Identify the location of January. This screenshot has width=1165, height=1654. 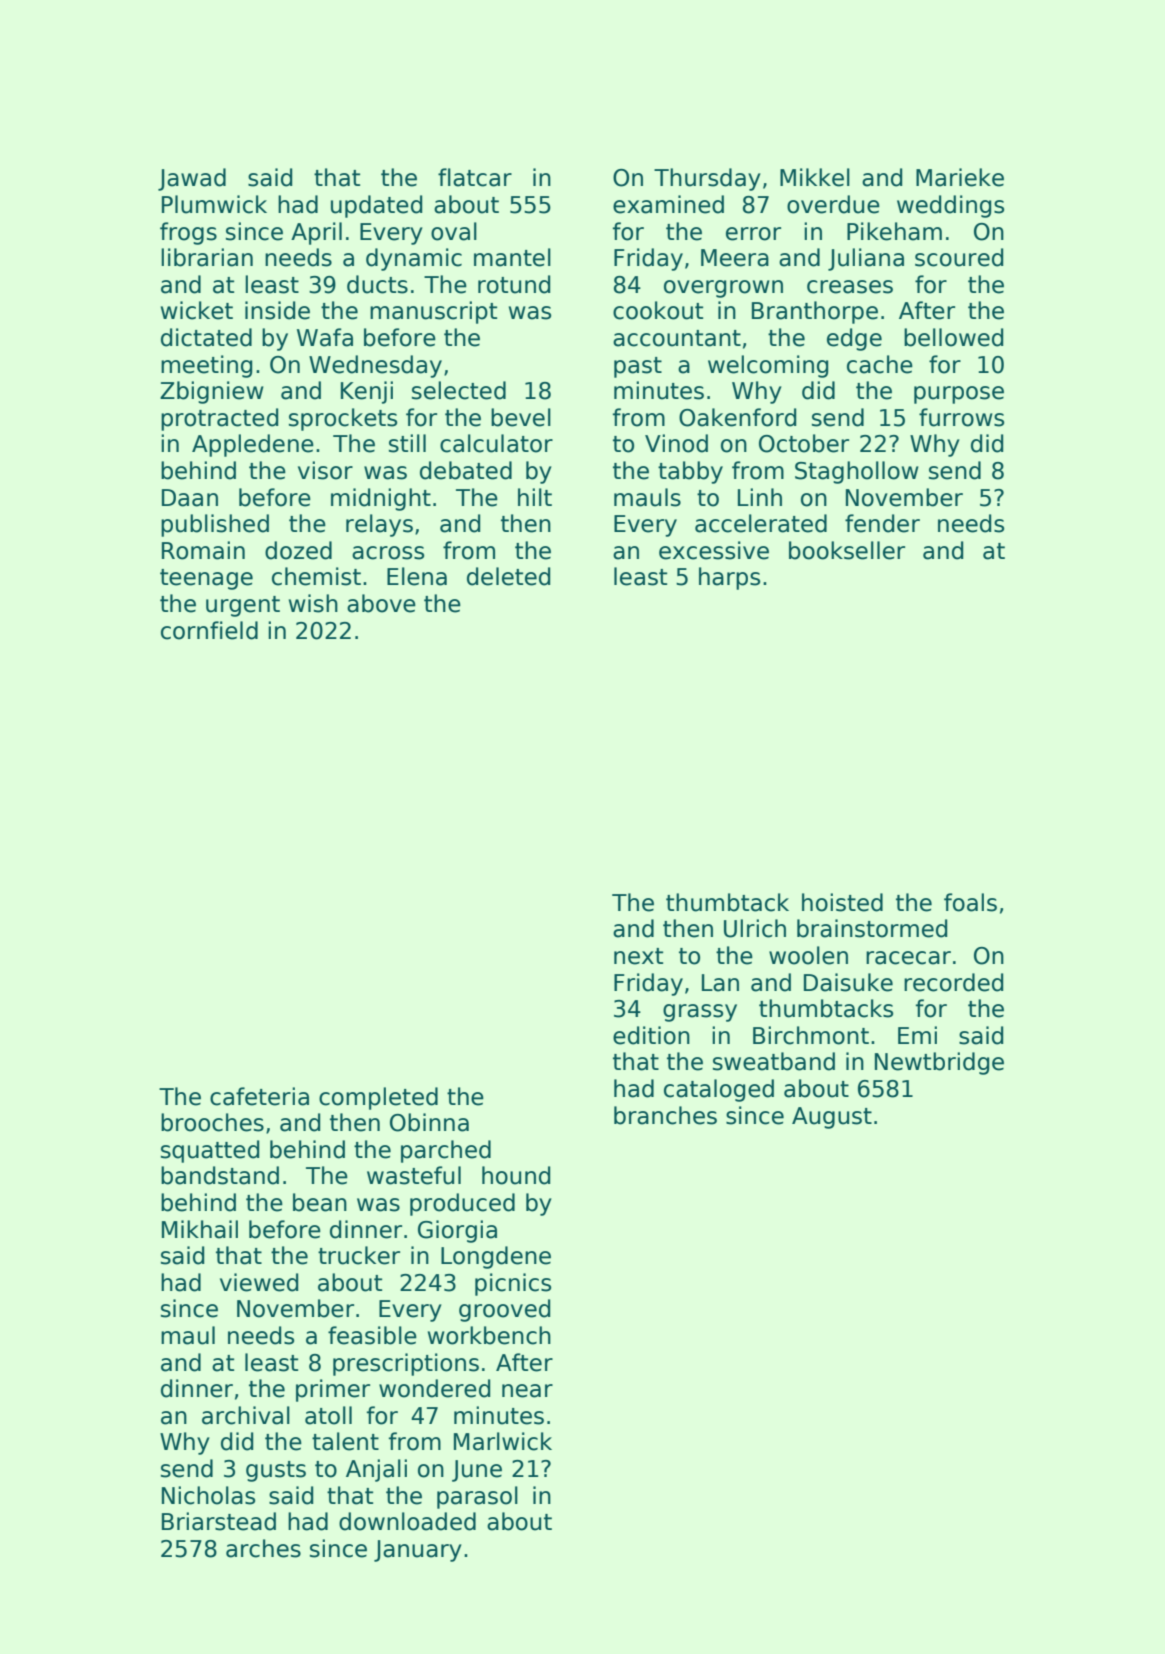
(418, 1551).
